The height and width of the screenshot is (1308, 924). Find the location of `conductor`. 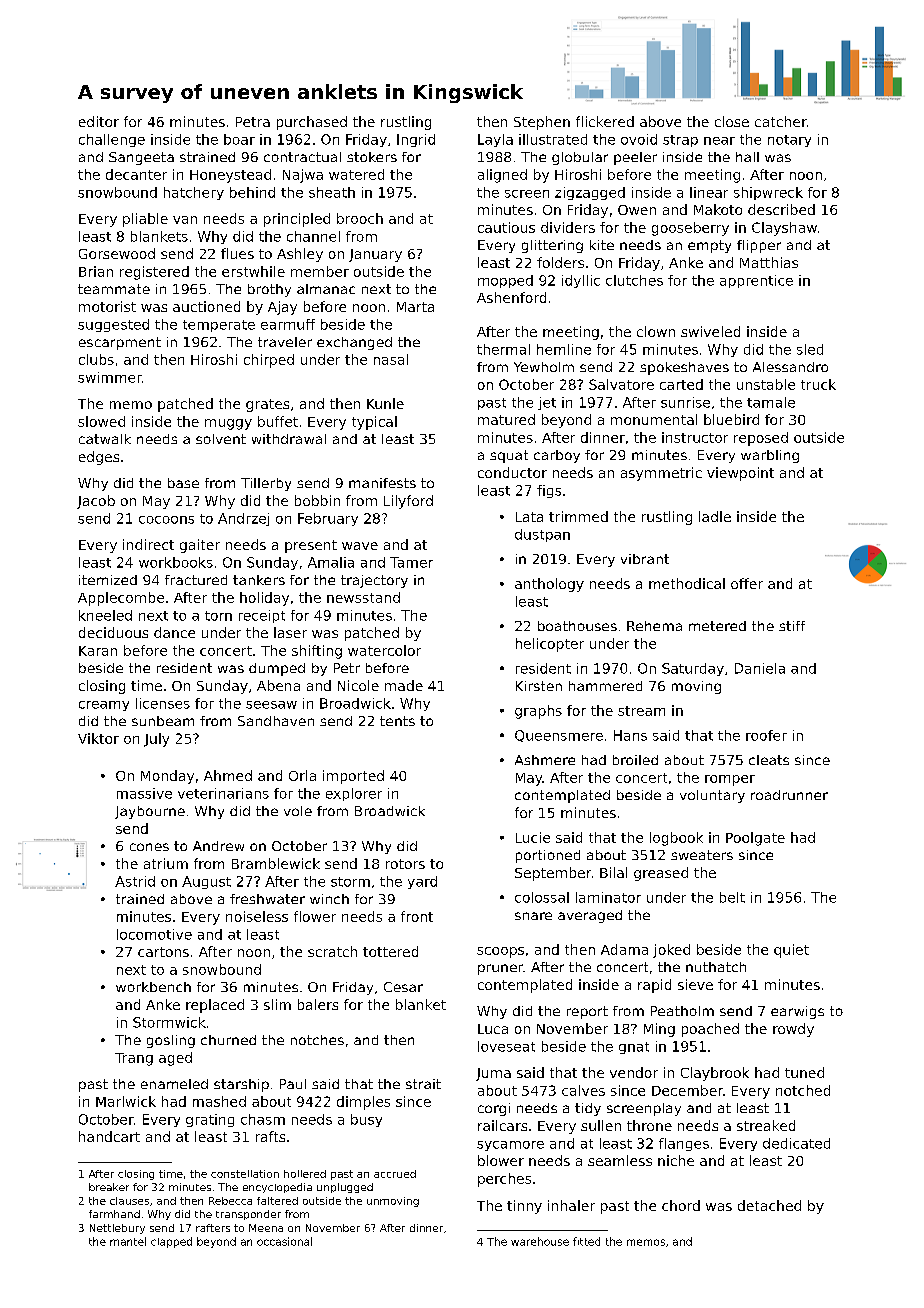

conductor is located at coordinates (512, 472).
